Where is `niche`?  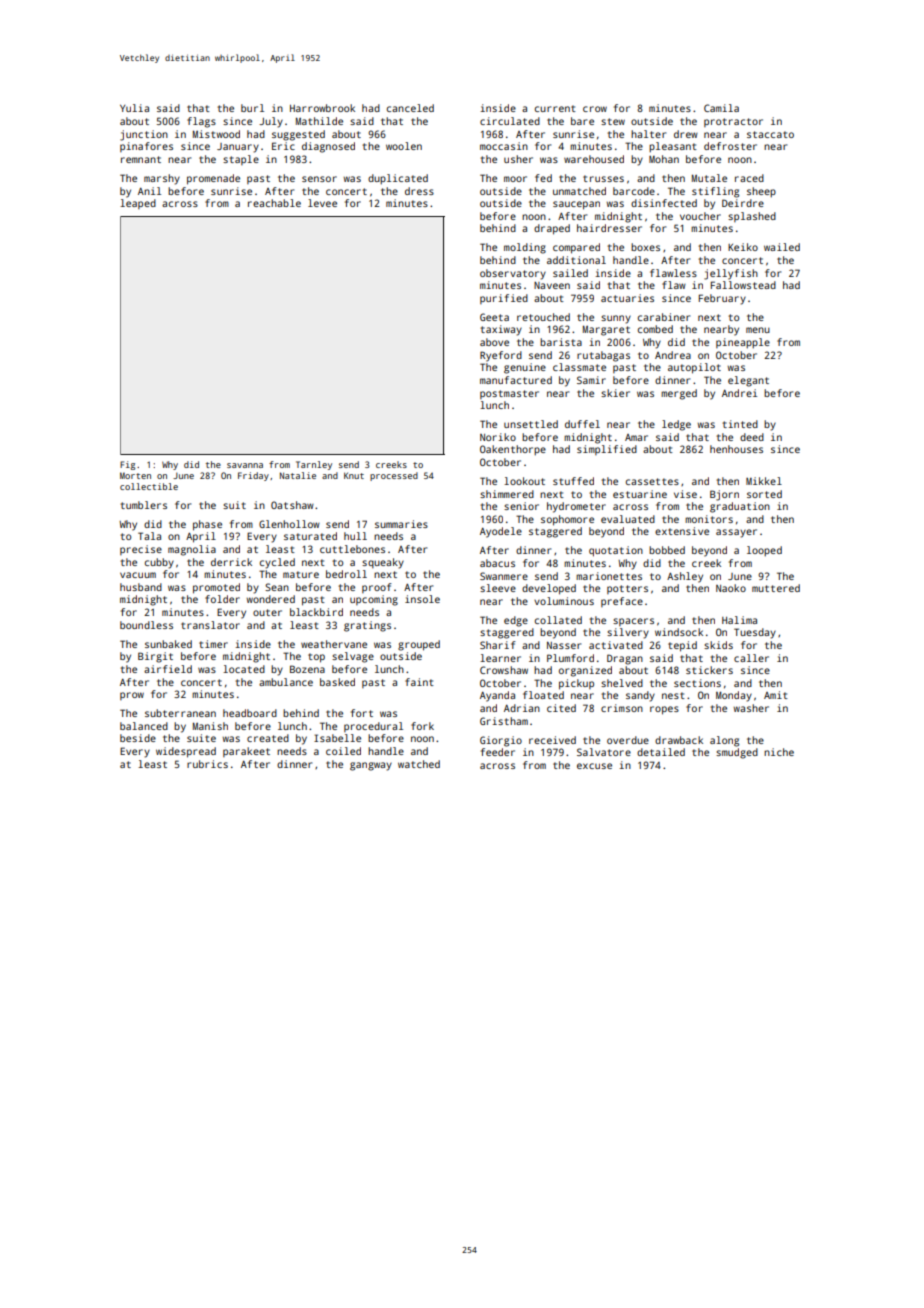
niche is located at coordinates (779, 752).
